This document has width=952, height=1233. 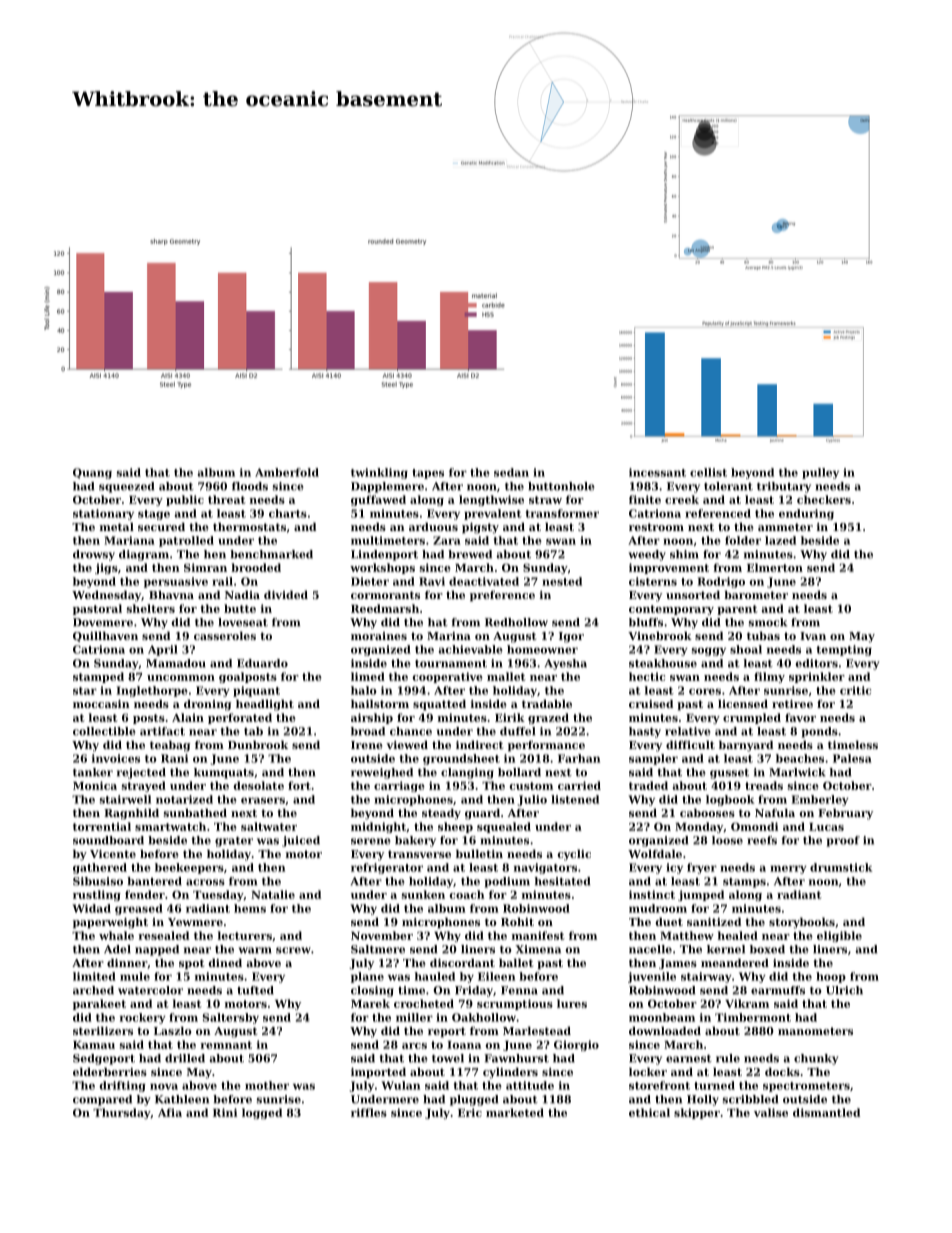 I want to click on spot, so click(x=191, y=964).
